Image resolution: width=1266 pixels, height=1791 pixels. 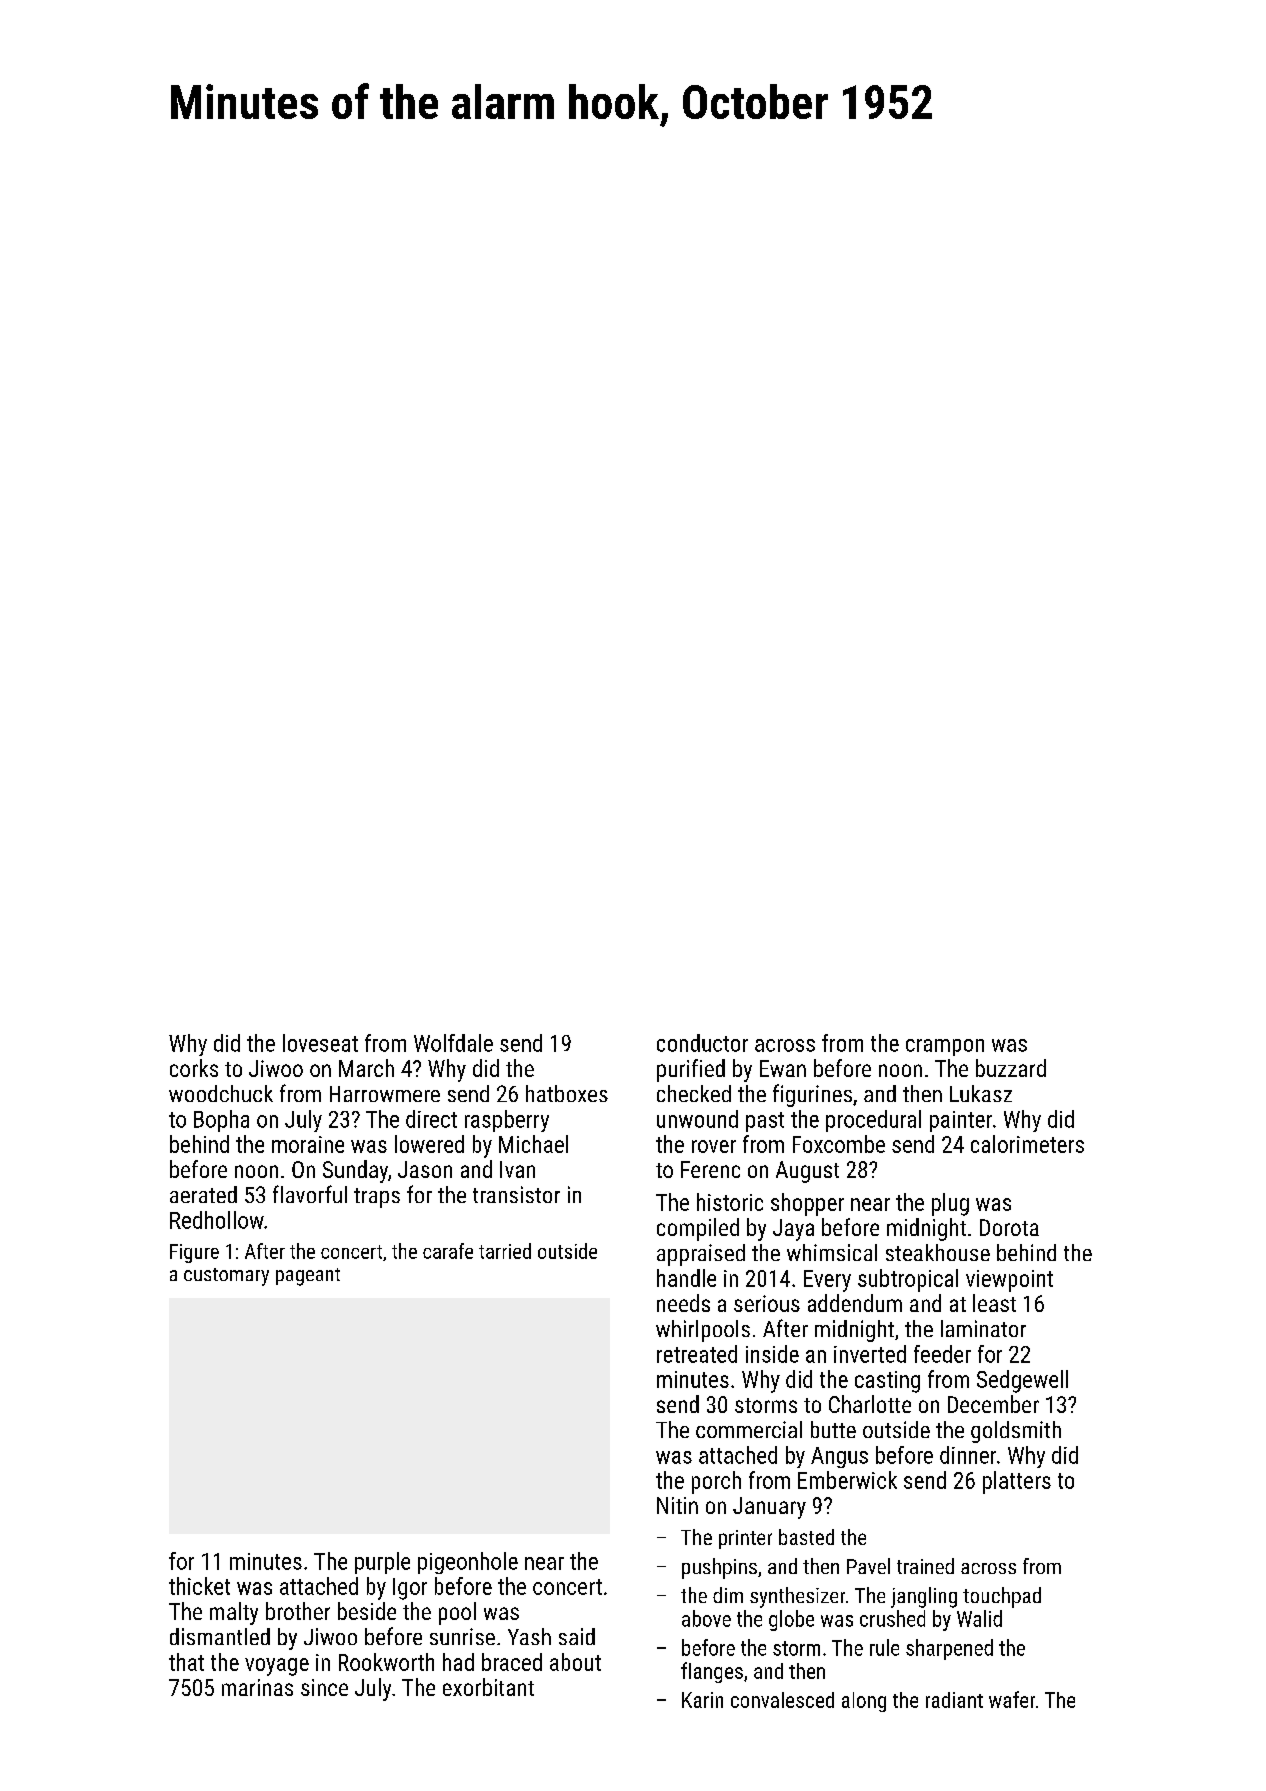 I want to click on conductor, so click(x=702, y=1043).
